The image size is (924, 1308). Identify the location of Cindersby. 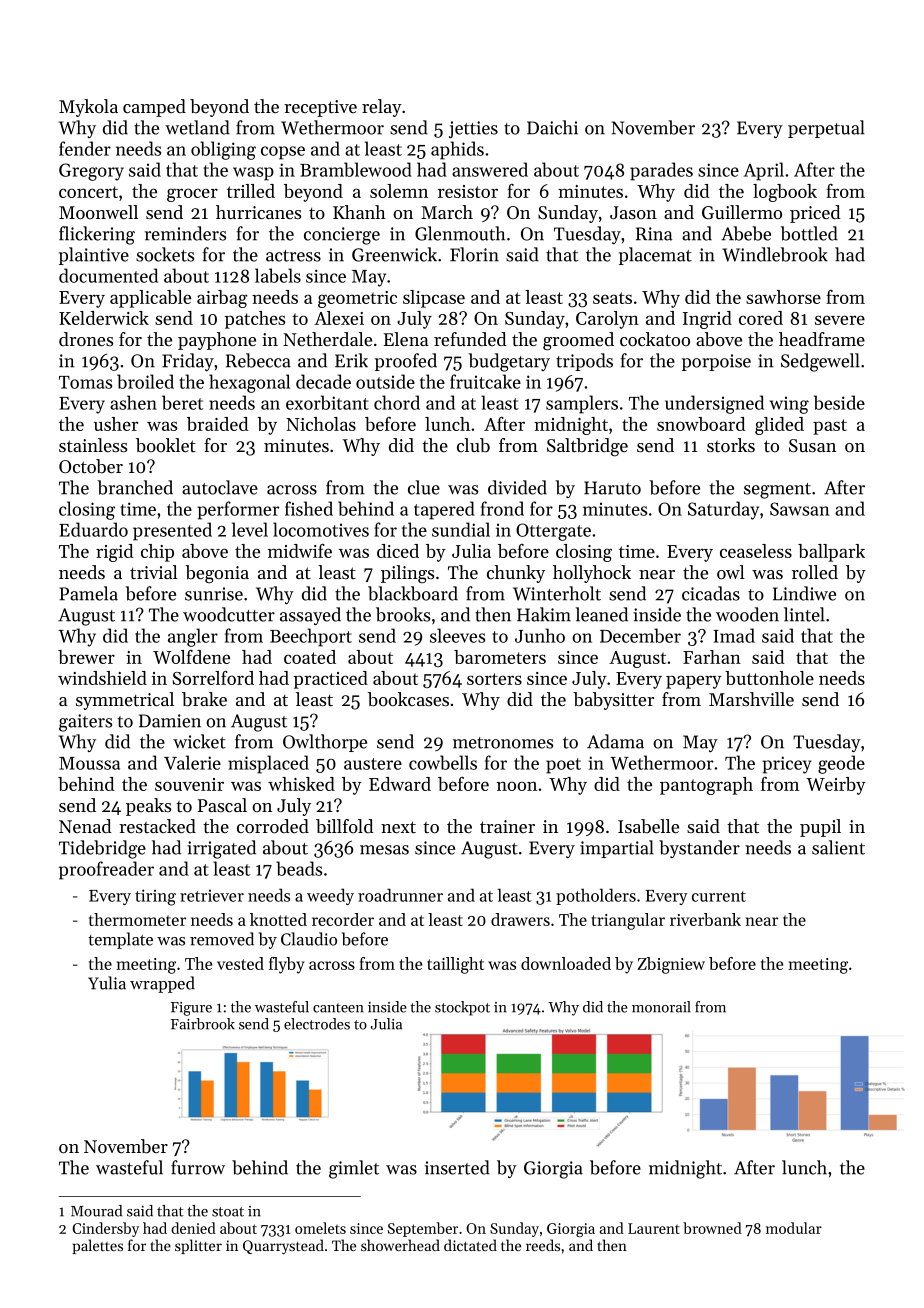
(105, 1229).
